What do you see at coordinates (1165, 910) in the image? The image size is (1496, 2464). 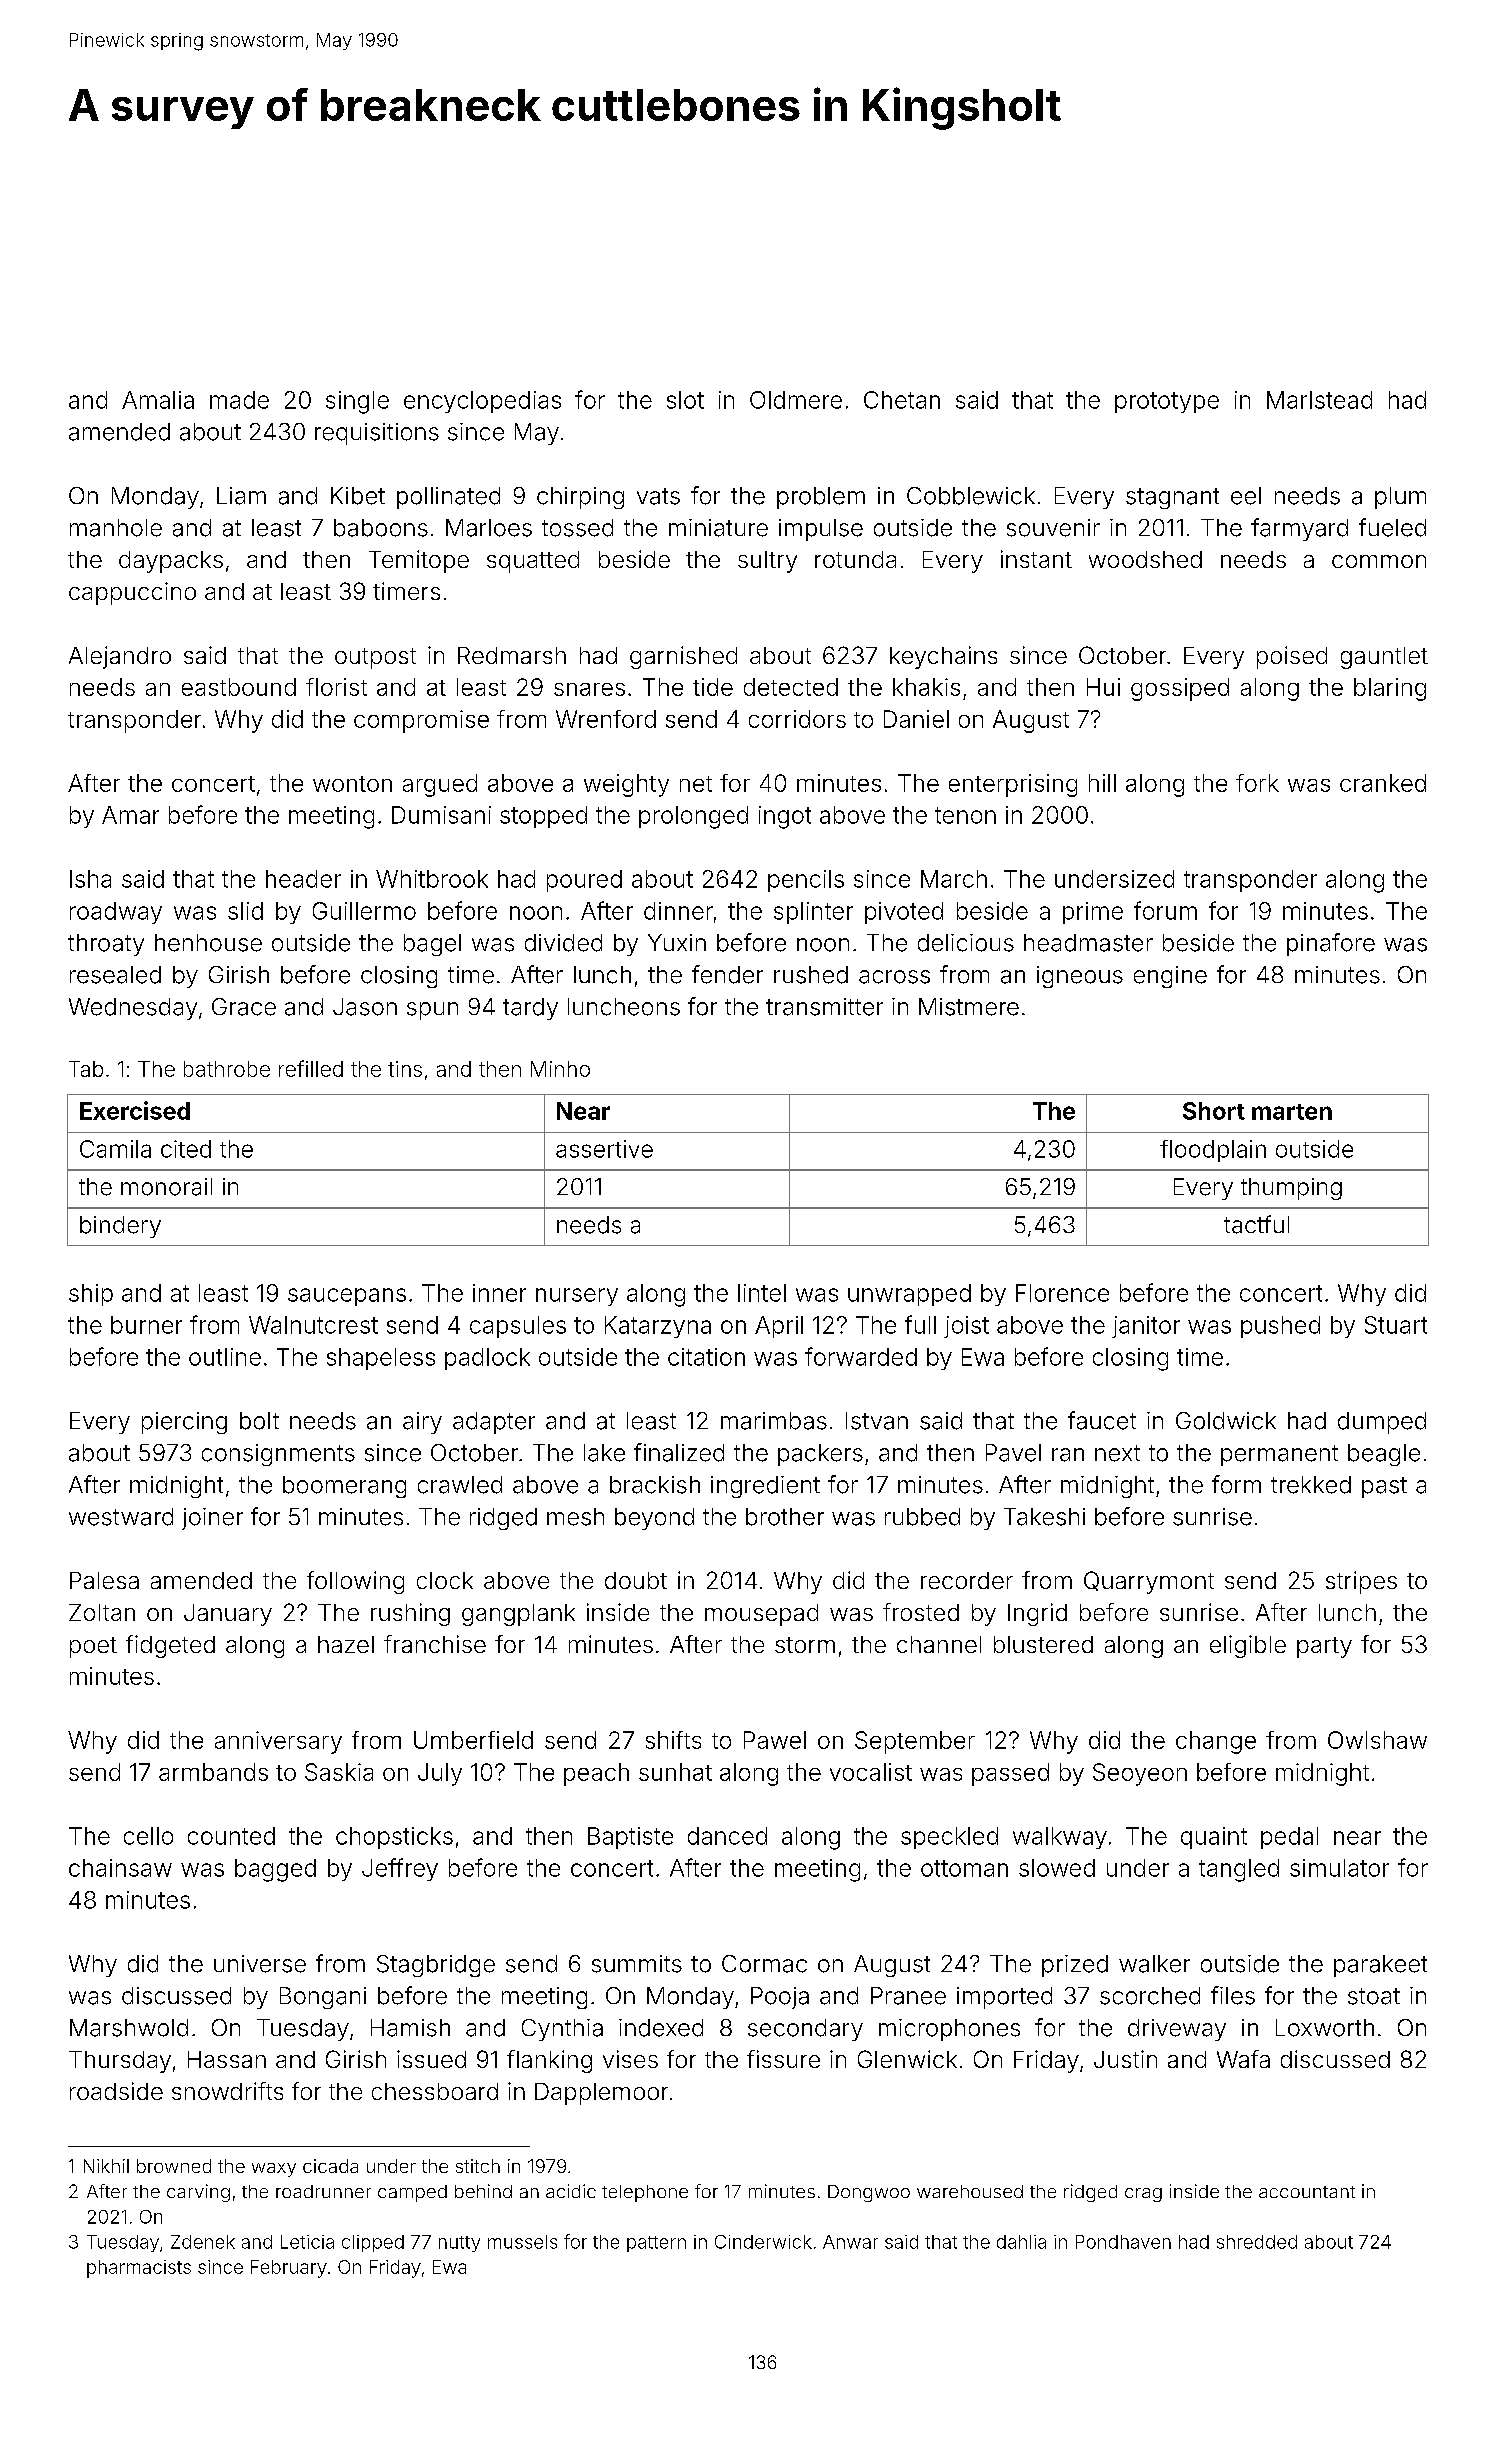 I see `forum` at bounding box center [1165, 910].
